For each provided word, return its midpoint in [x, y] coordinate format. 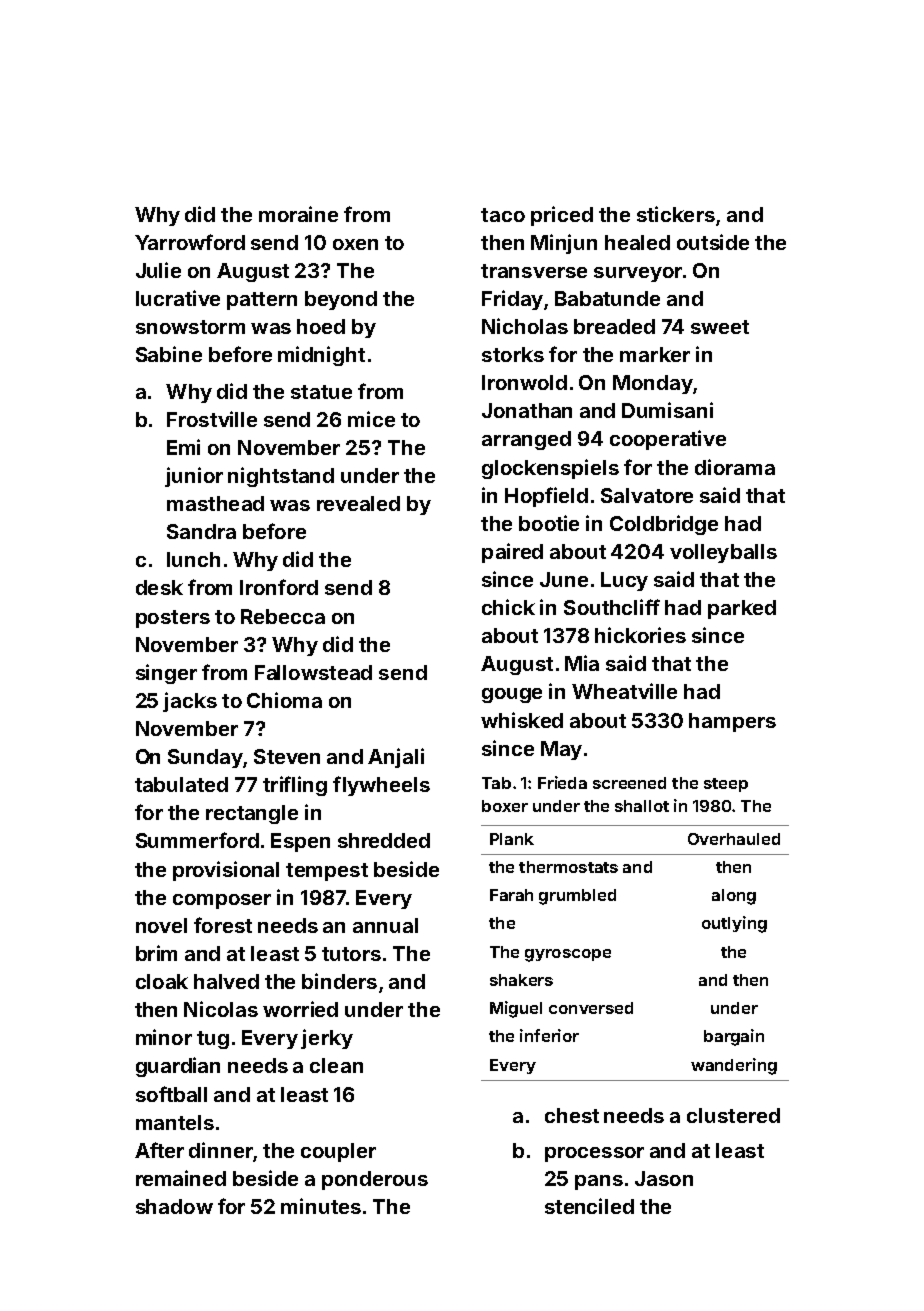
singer [166, 674]
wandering [734, 1066]
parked [742, 609]
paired [512, 553]
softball [171, 1094]
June [564, 579]
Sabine [169, 354]
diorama [735, 467]
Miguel [516, 1009]
